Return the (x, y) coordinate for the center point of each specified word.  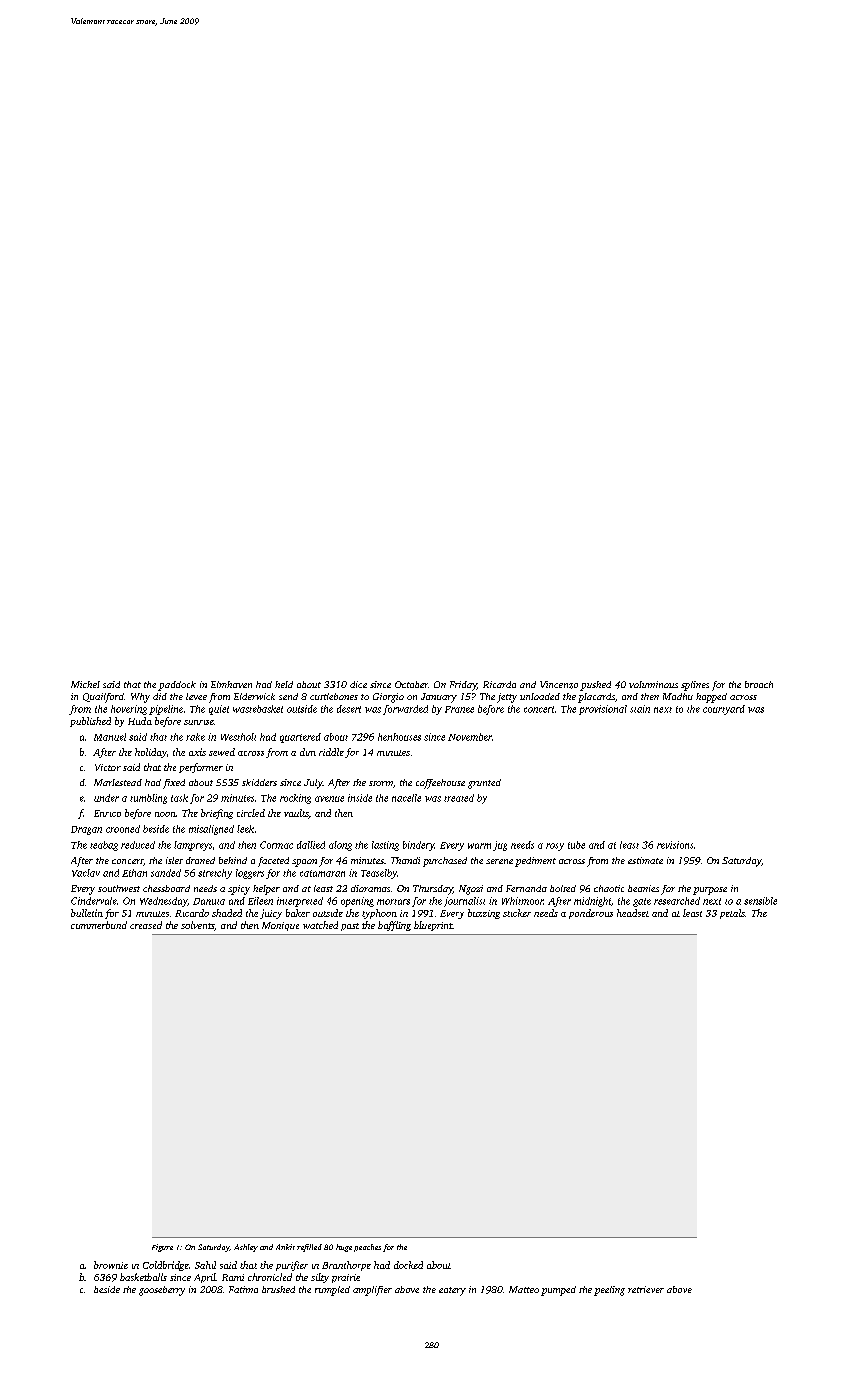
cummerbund (99, 925)
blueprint (433, 926)
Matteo (524, 1289)
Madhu (678, 696)
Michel (85, 684)
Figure (162, 1248)
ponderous (591, 914)
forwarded (405, 710)
